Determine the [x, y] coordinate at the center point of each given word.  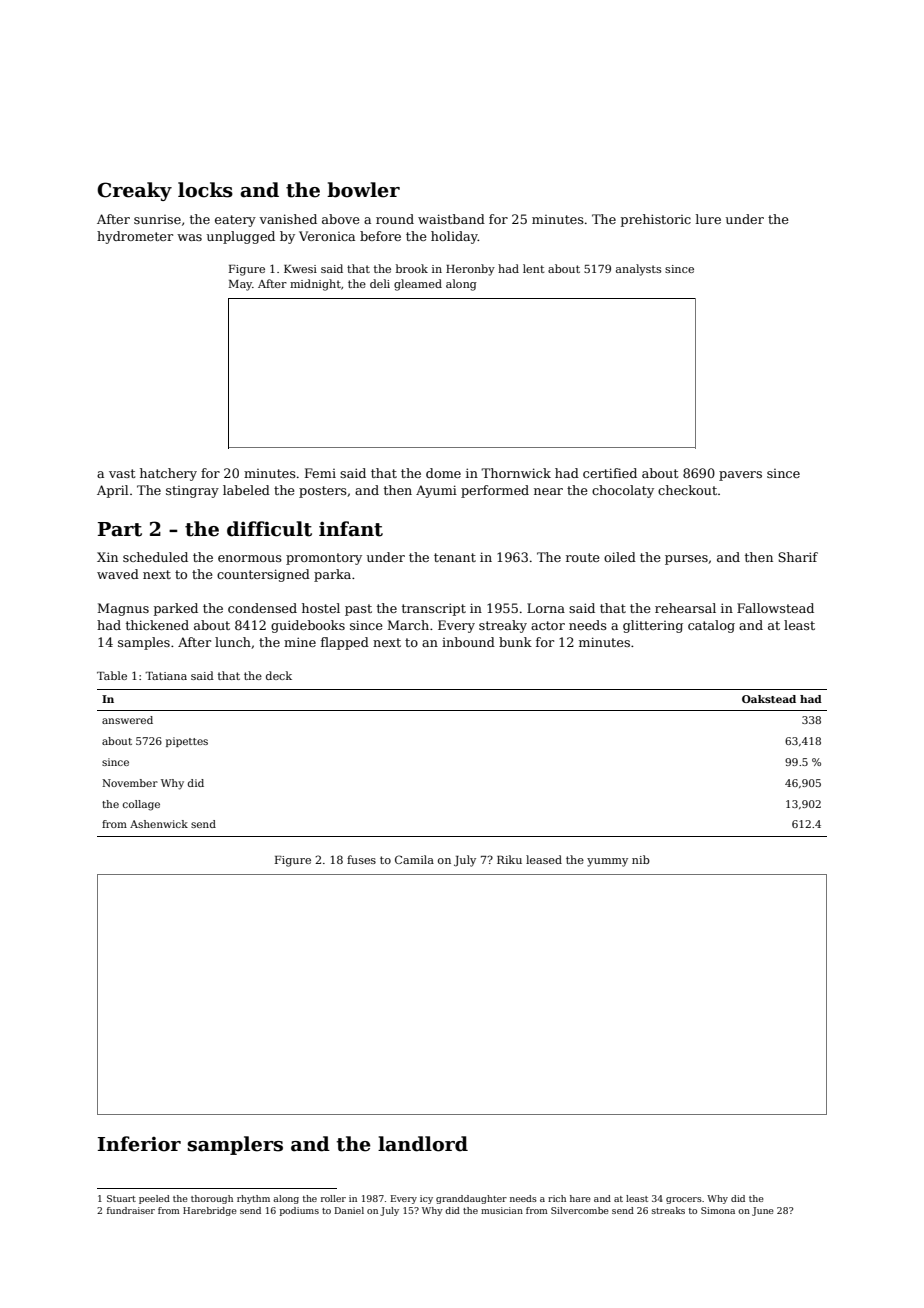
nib [641, 859]
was [189, 237]
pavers [740, 476]
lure [708, 219]
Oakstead [769, 699]
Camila [414, 859]
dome [443, 473]
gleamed [418, 285]
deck [279, 675]
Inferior [139, 1144]
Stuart [121, 1198]
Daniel [349, 1210]
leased [544, 859]
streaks [668, 1210]
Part [120, 529]
